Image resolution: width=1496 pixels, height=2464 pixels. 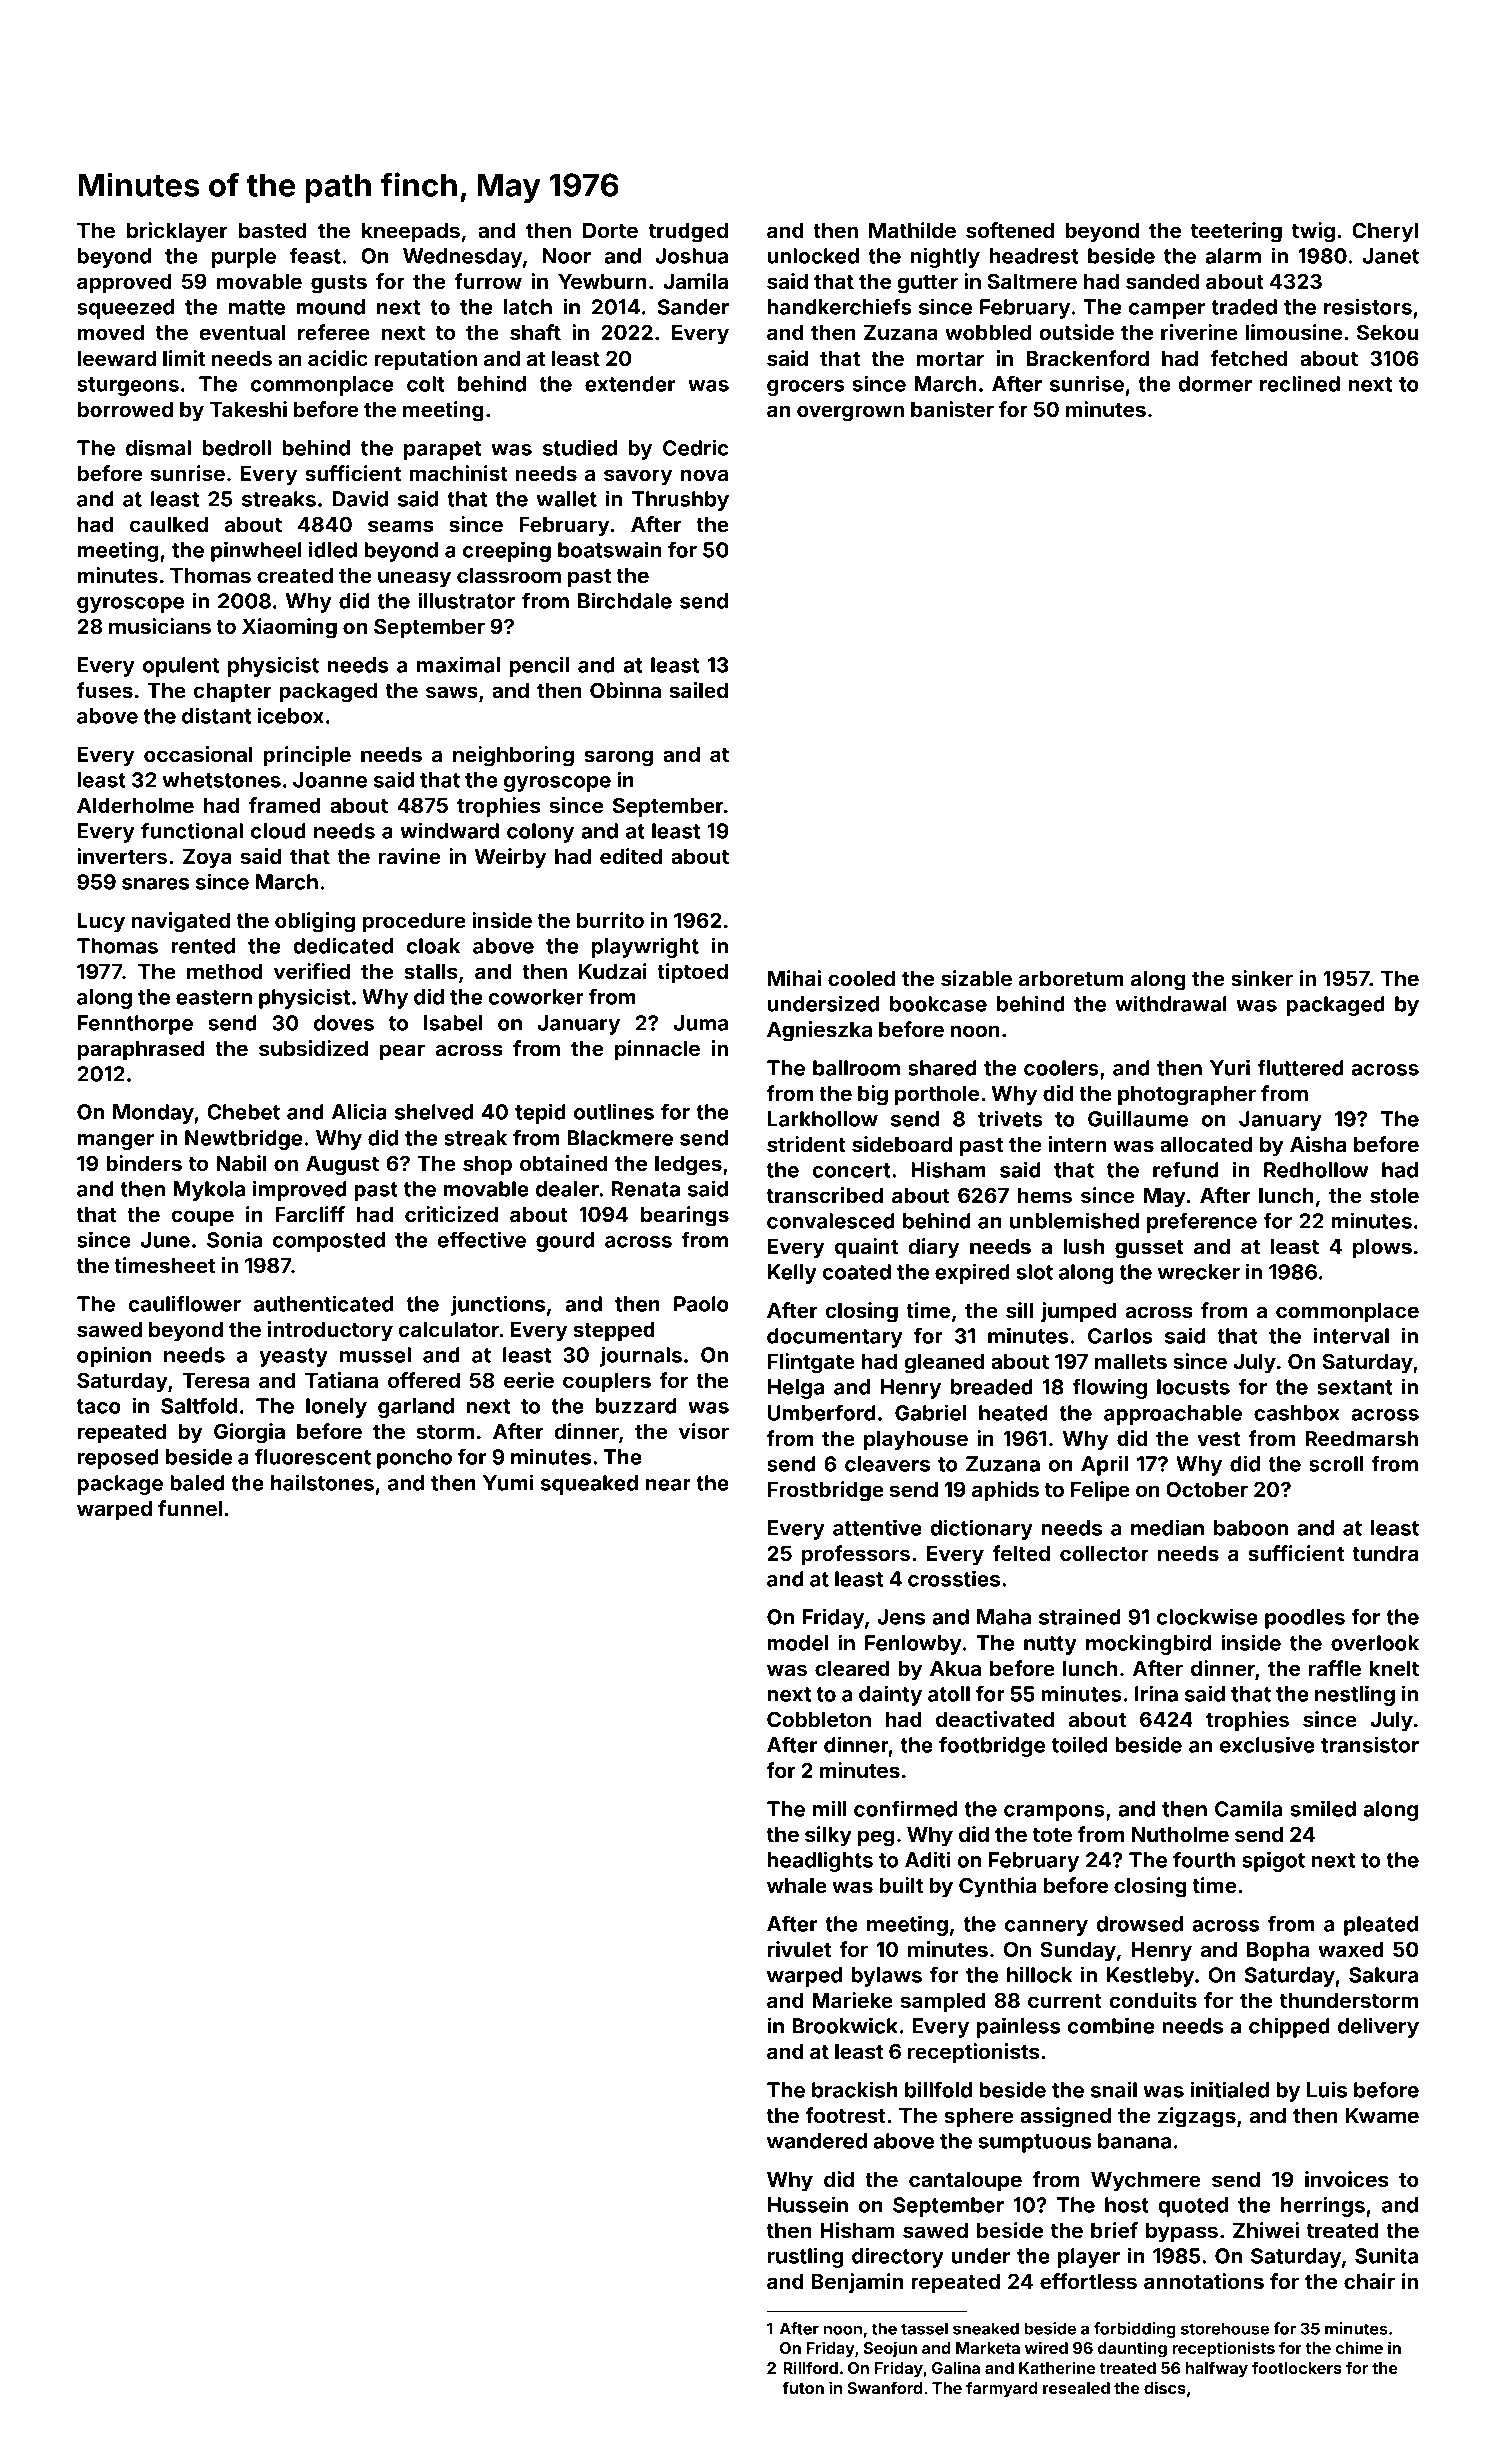 I want to click on principle, so click(x=307, y=756).
